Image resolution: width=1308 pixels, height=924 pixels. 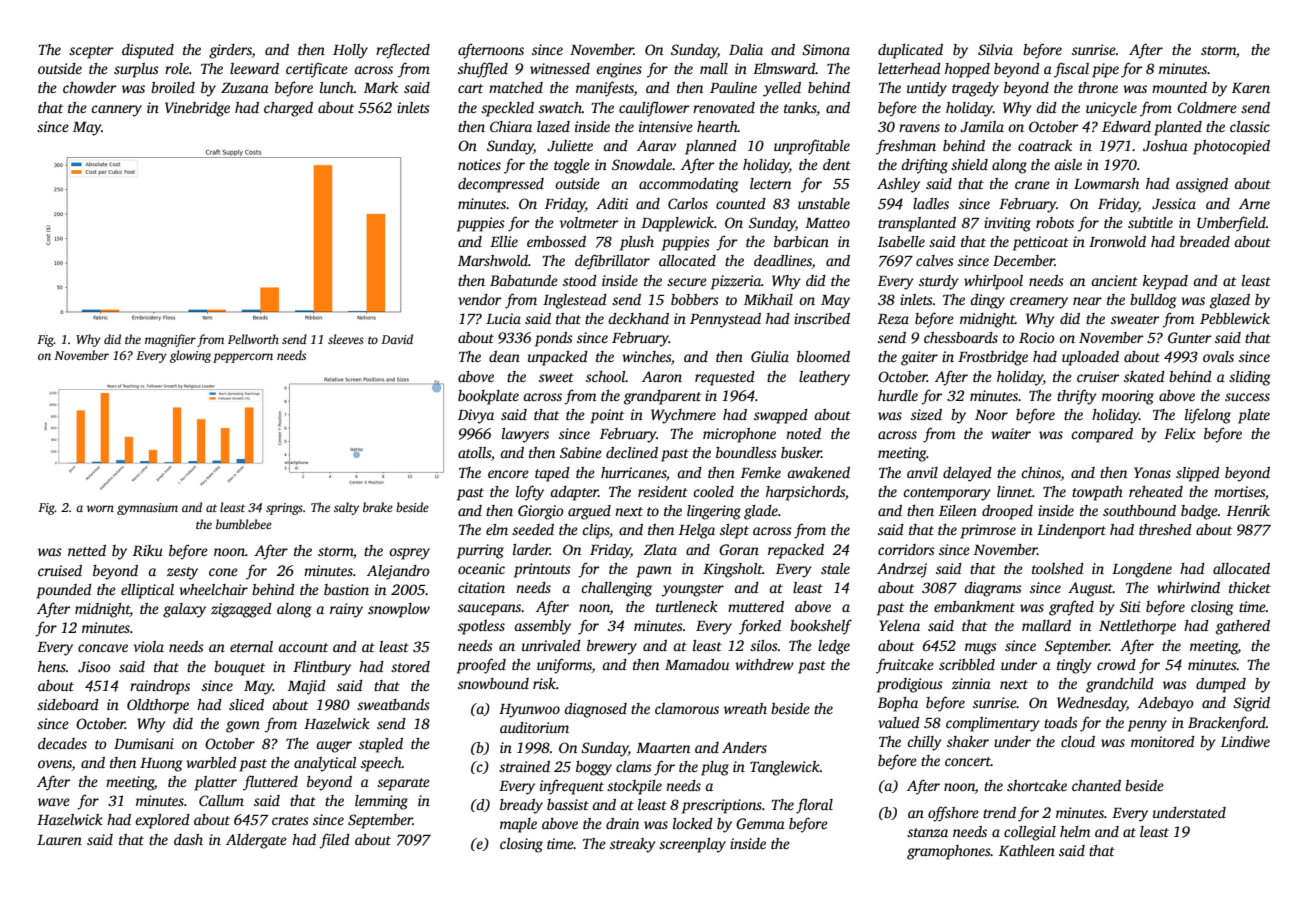 I want to click on ponds, so click(x=554, y=339).
